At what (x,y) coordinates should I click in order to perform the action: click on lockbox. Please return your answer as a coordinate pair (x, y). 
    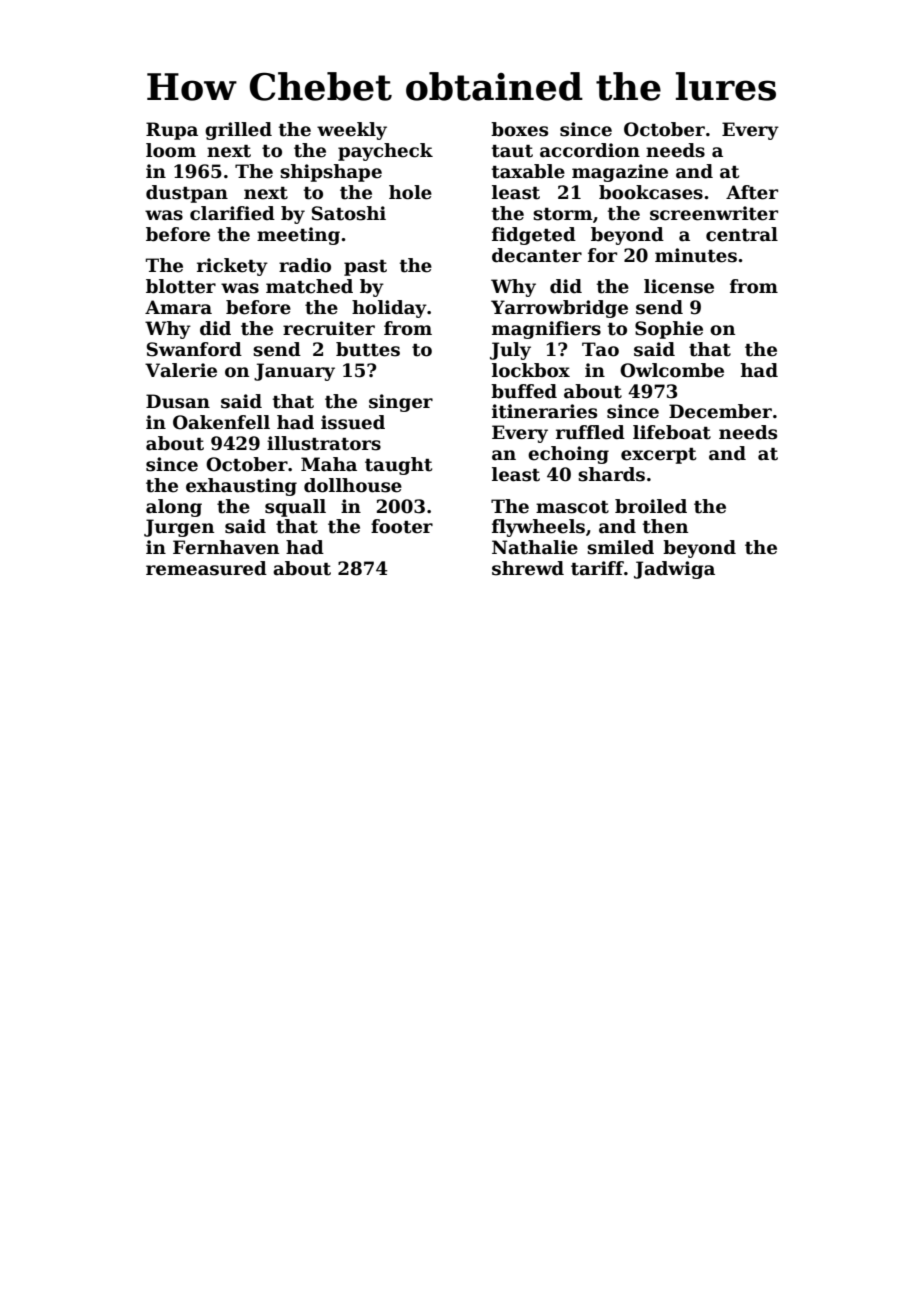
    Looking at the image, I should click on (531, 370).
